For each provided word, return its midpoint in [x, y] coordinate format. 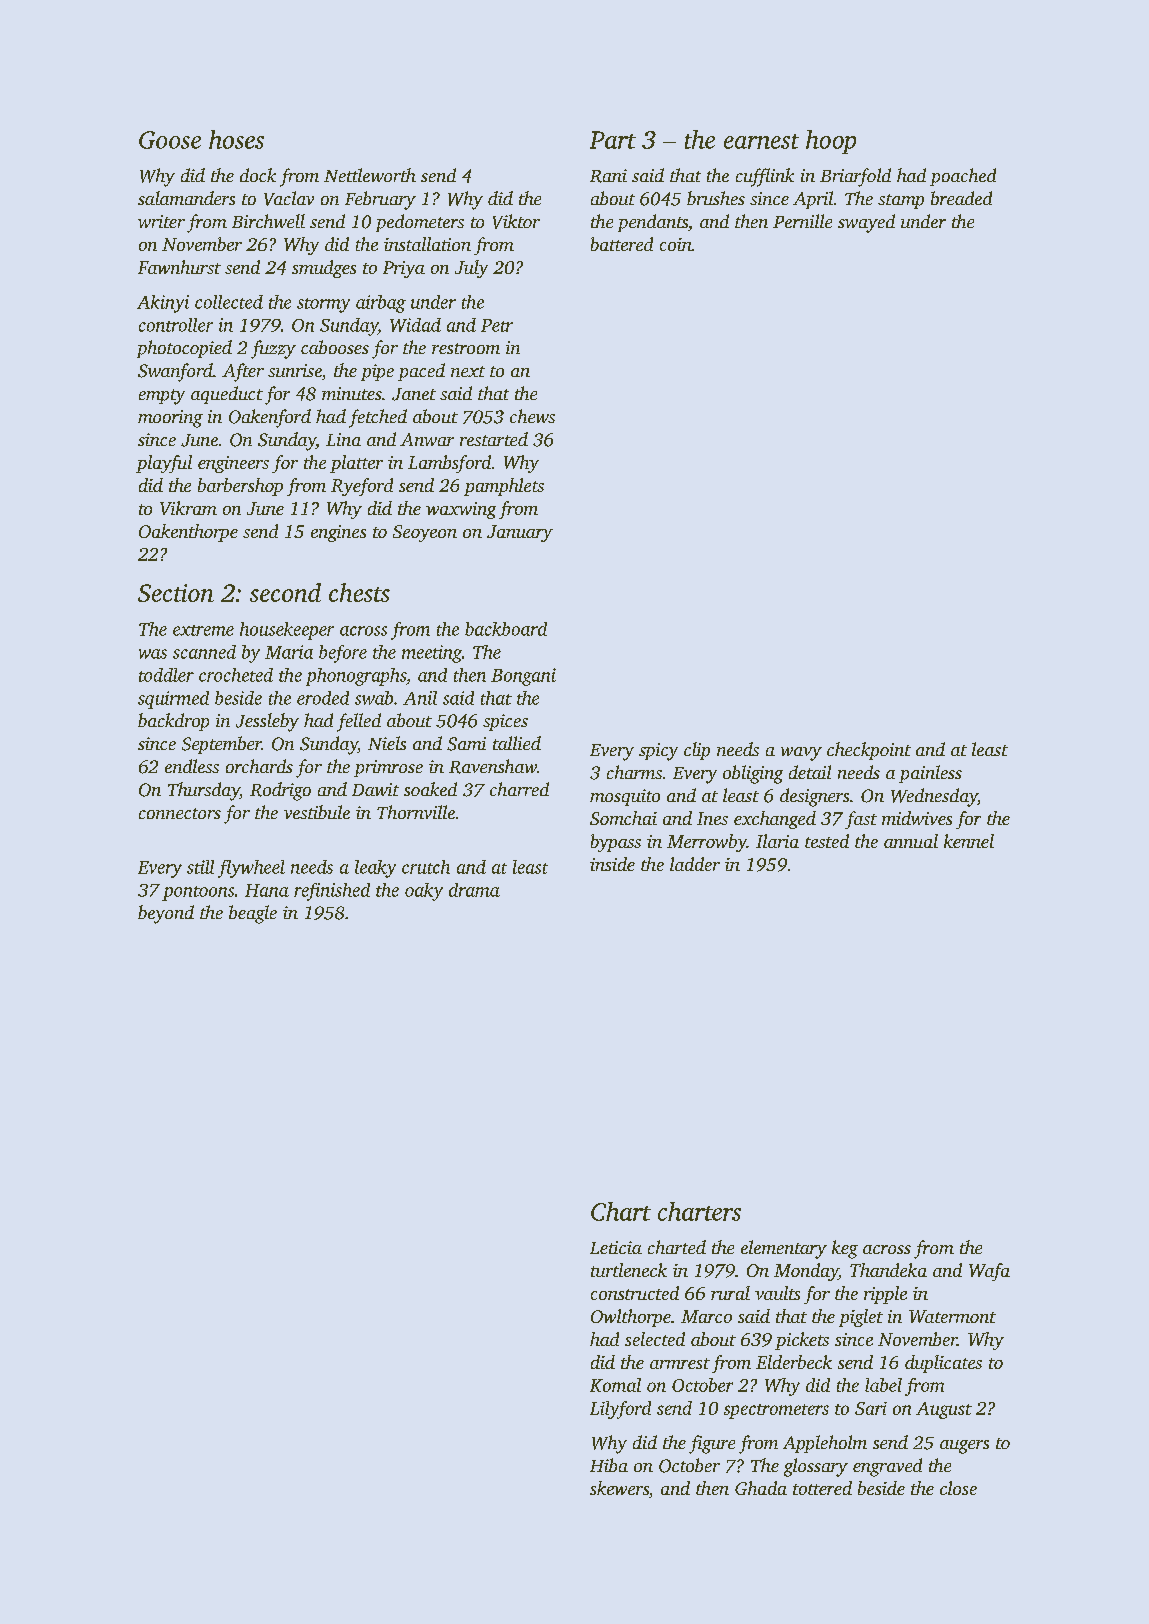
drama [474, 890]
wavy [801, 754]
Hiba [609, 1465]
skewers [619, 1488]
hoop [831, 142]
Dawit [375, 789]
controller [176, 325]
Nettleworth [370, 175]
